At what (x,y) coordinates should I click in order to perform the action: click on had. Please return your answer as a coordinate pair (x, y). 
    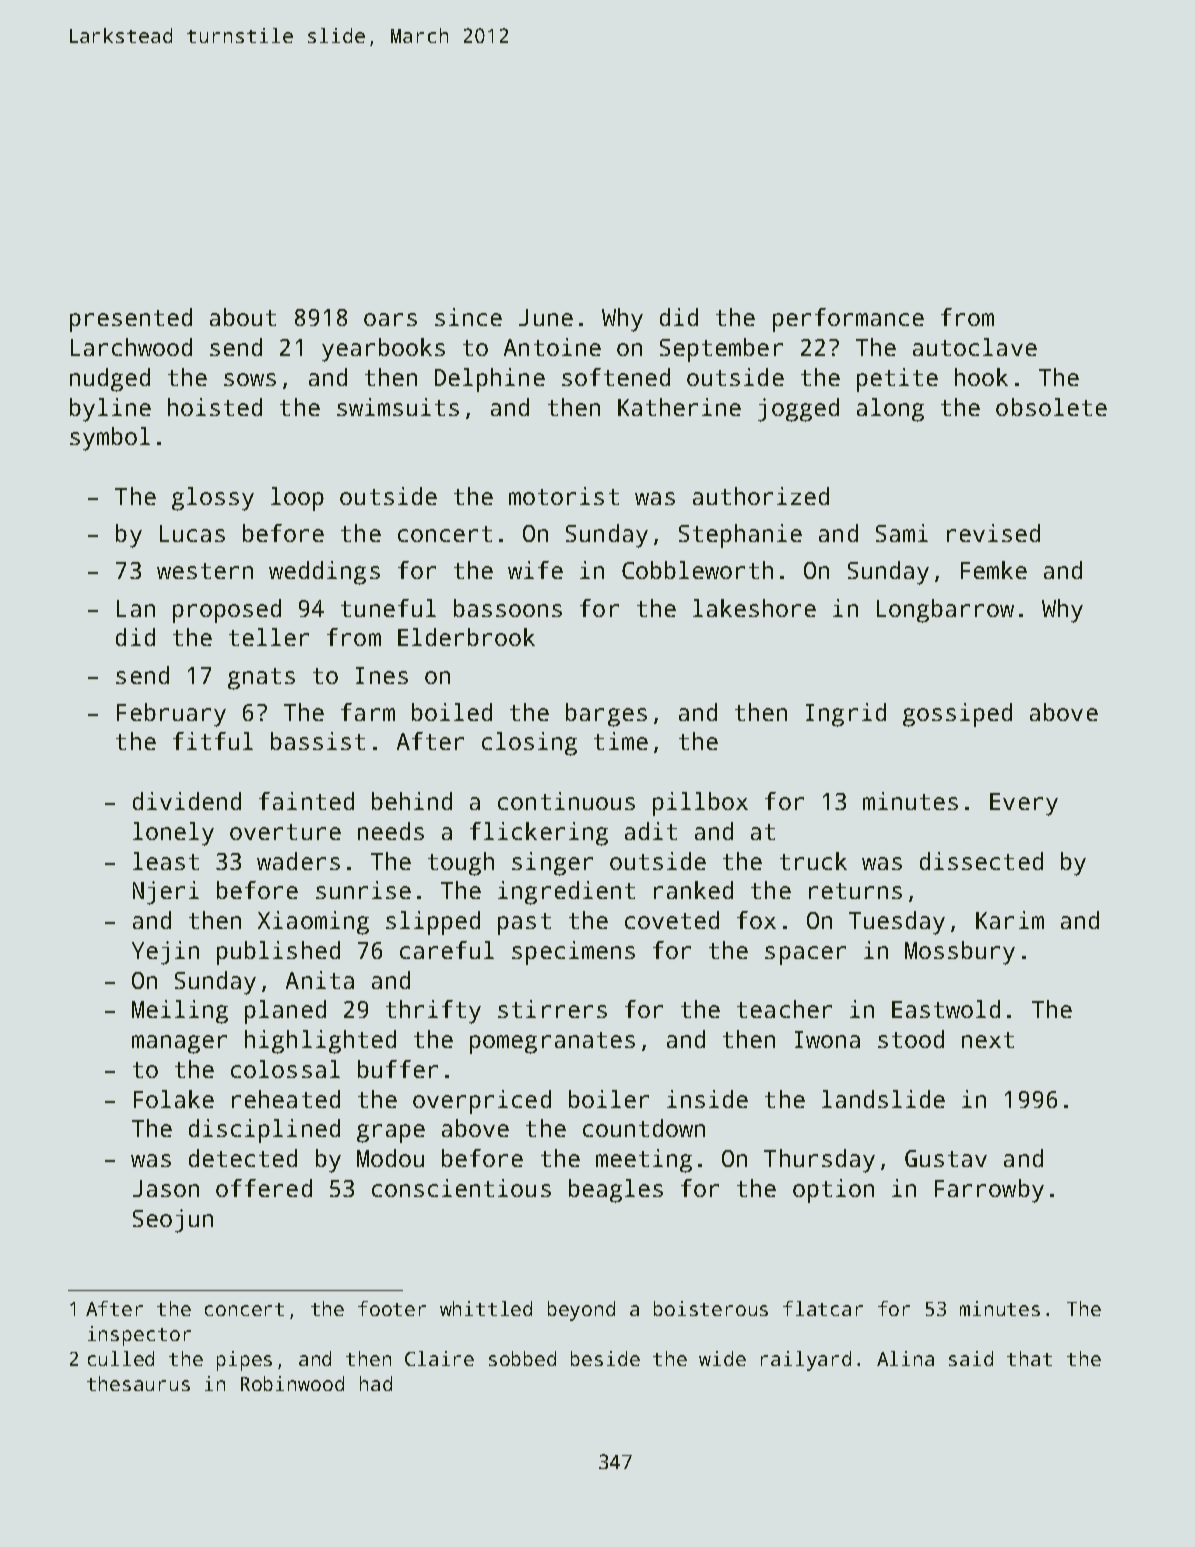
    Looking at the image, I should click on (376, 1383).
